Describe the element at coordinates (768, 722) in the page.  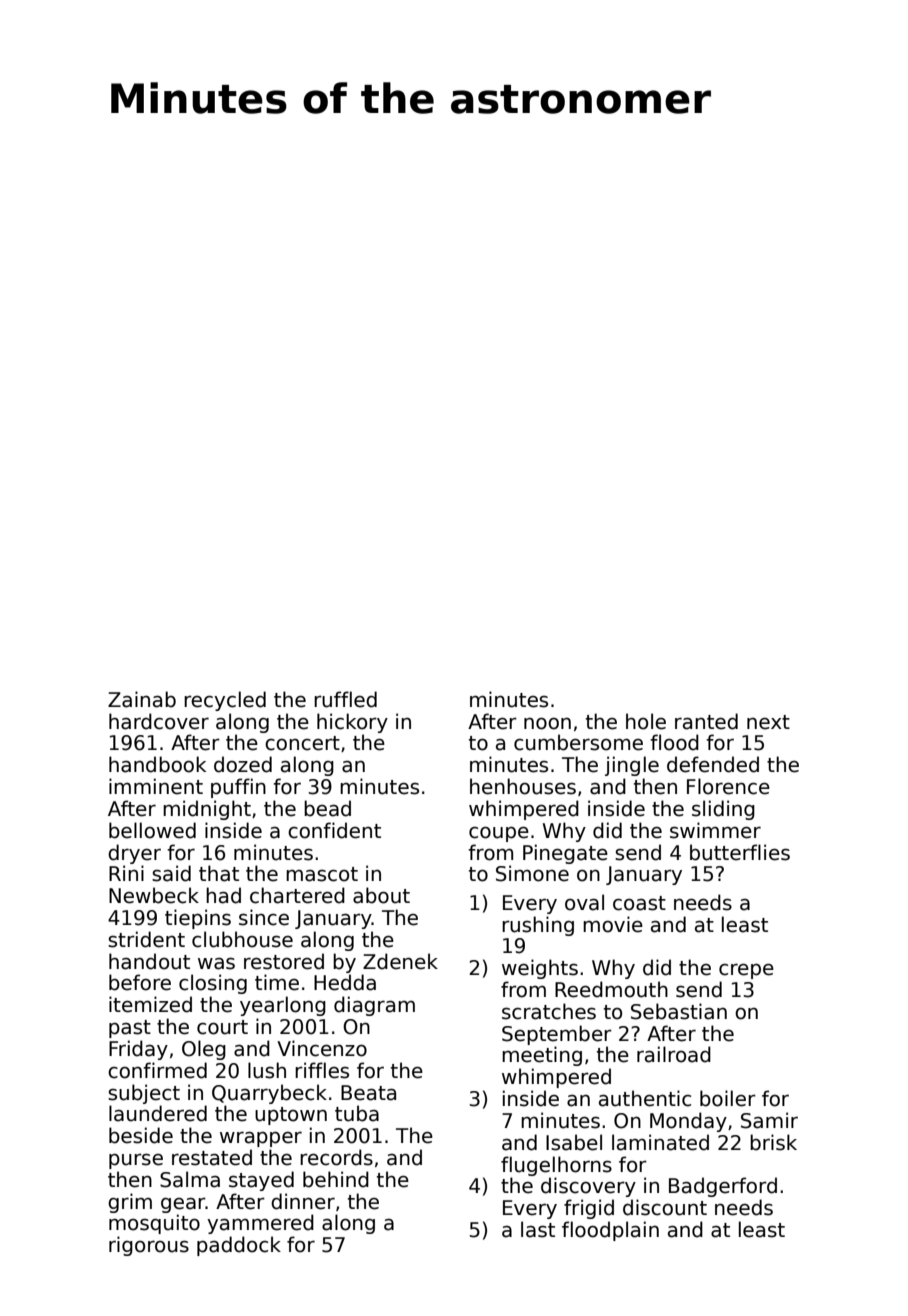
I see `next` at that location.
